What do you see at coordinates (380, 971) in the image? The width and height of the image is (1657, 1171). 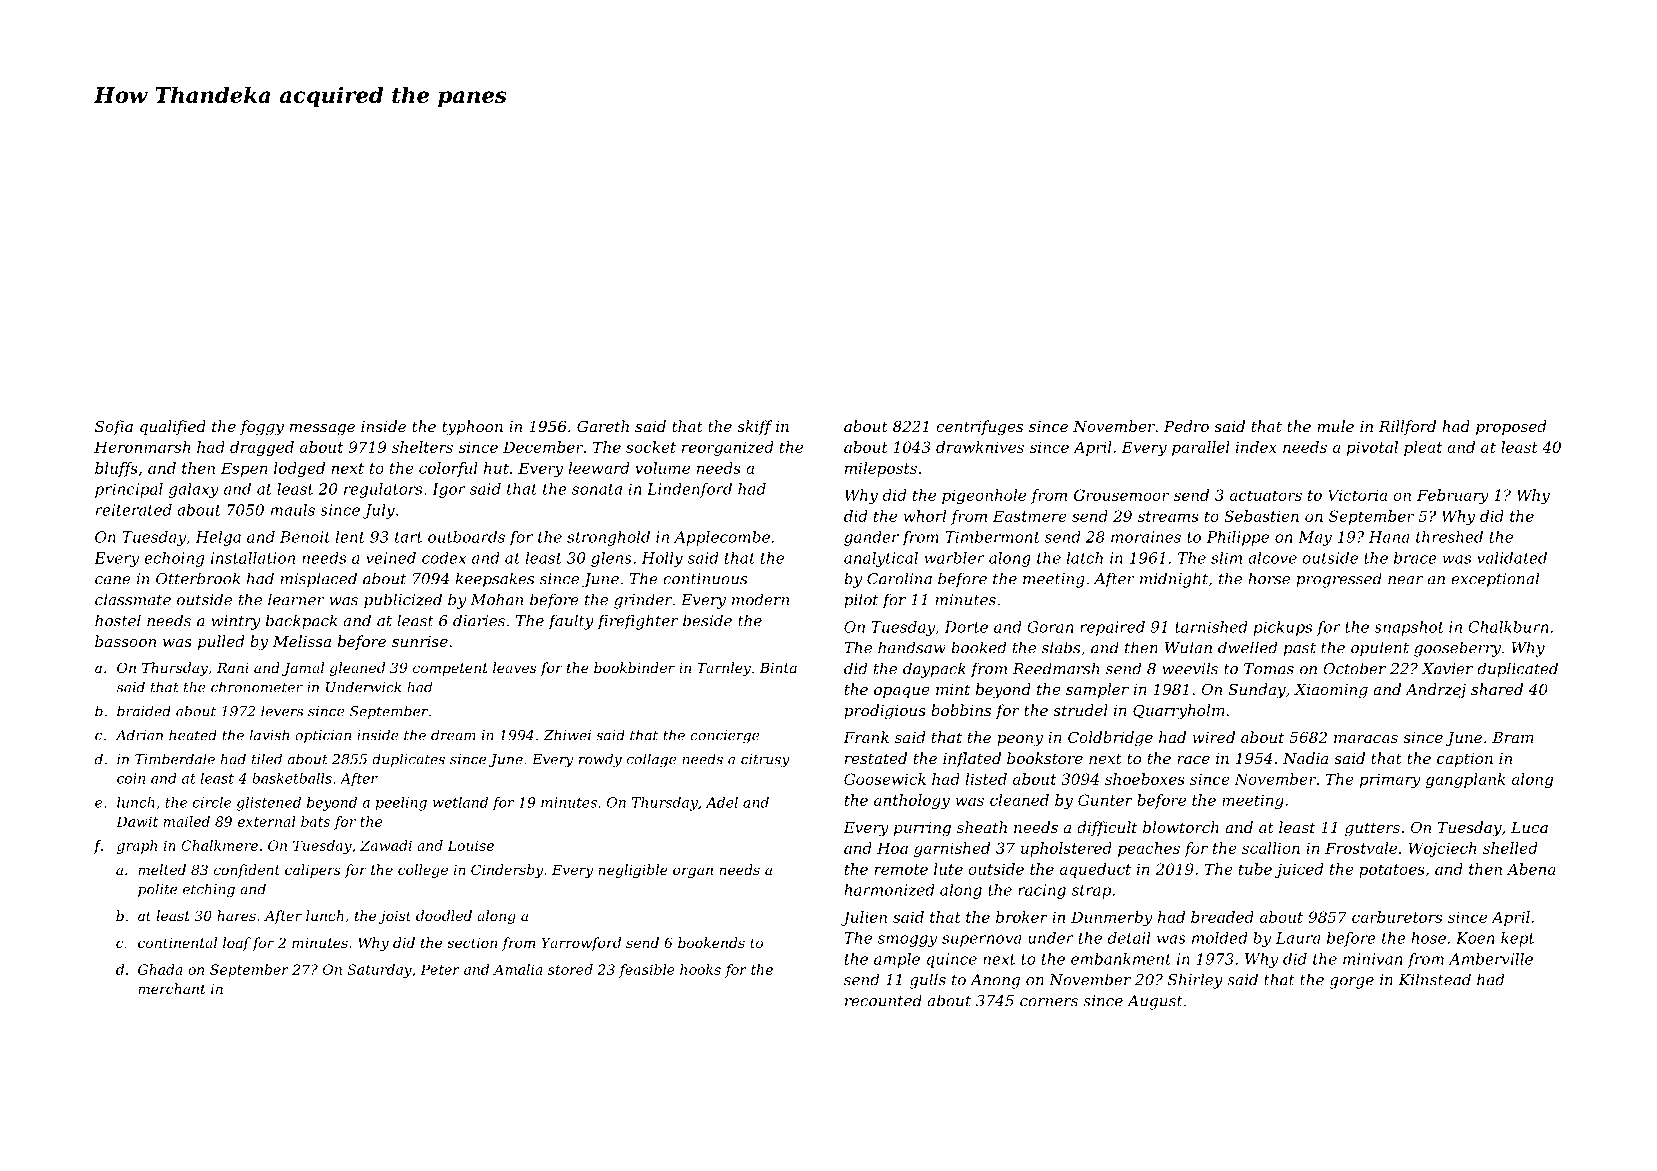 I see `Saturday` at bounding box center [380, 971].
